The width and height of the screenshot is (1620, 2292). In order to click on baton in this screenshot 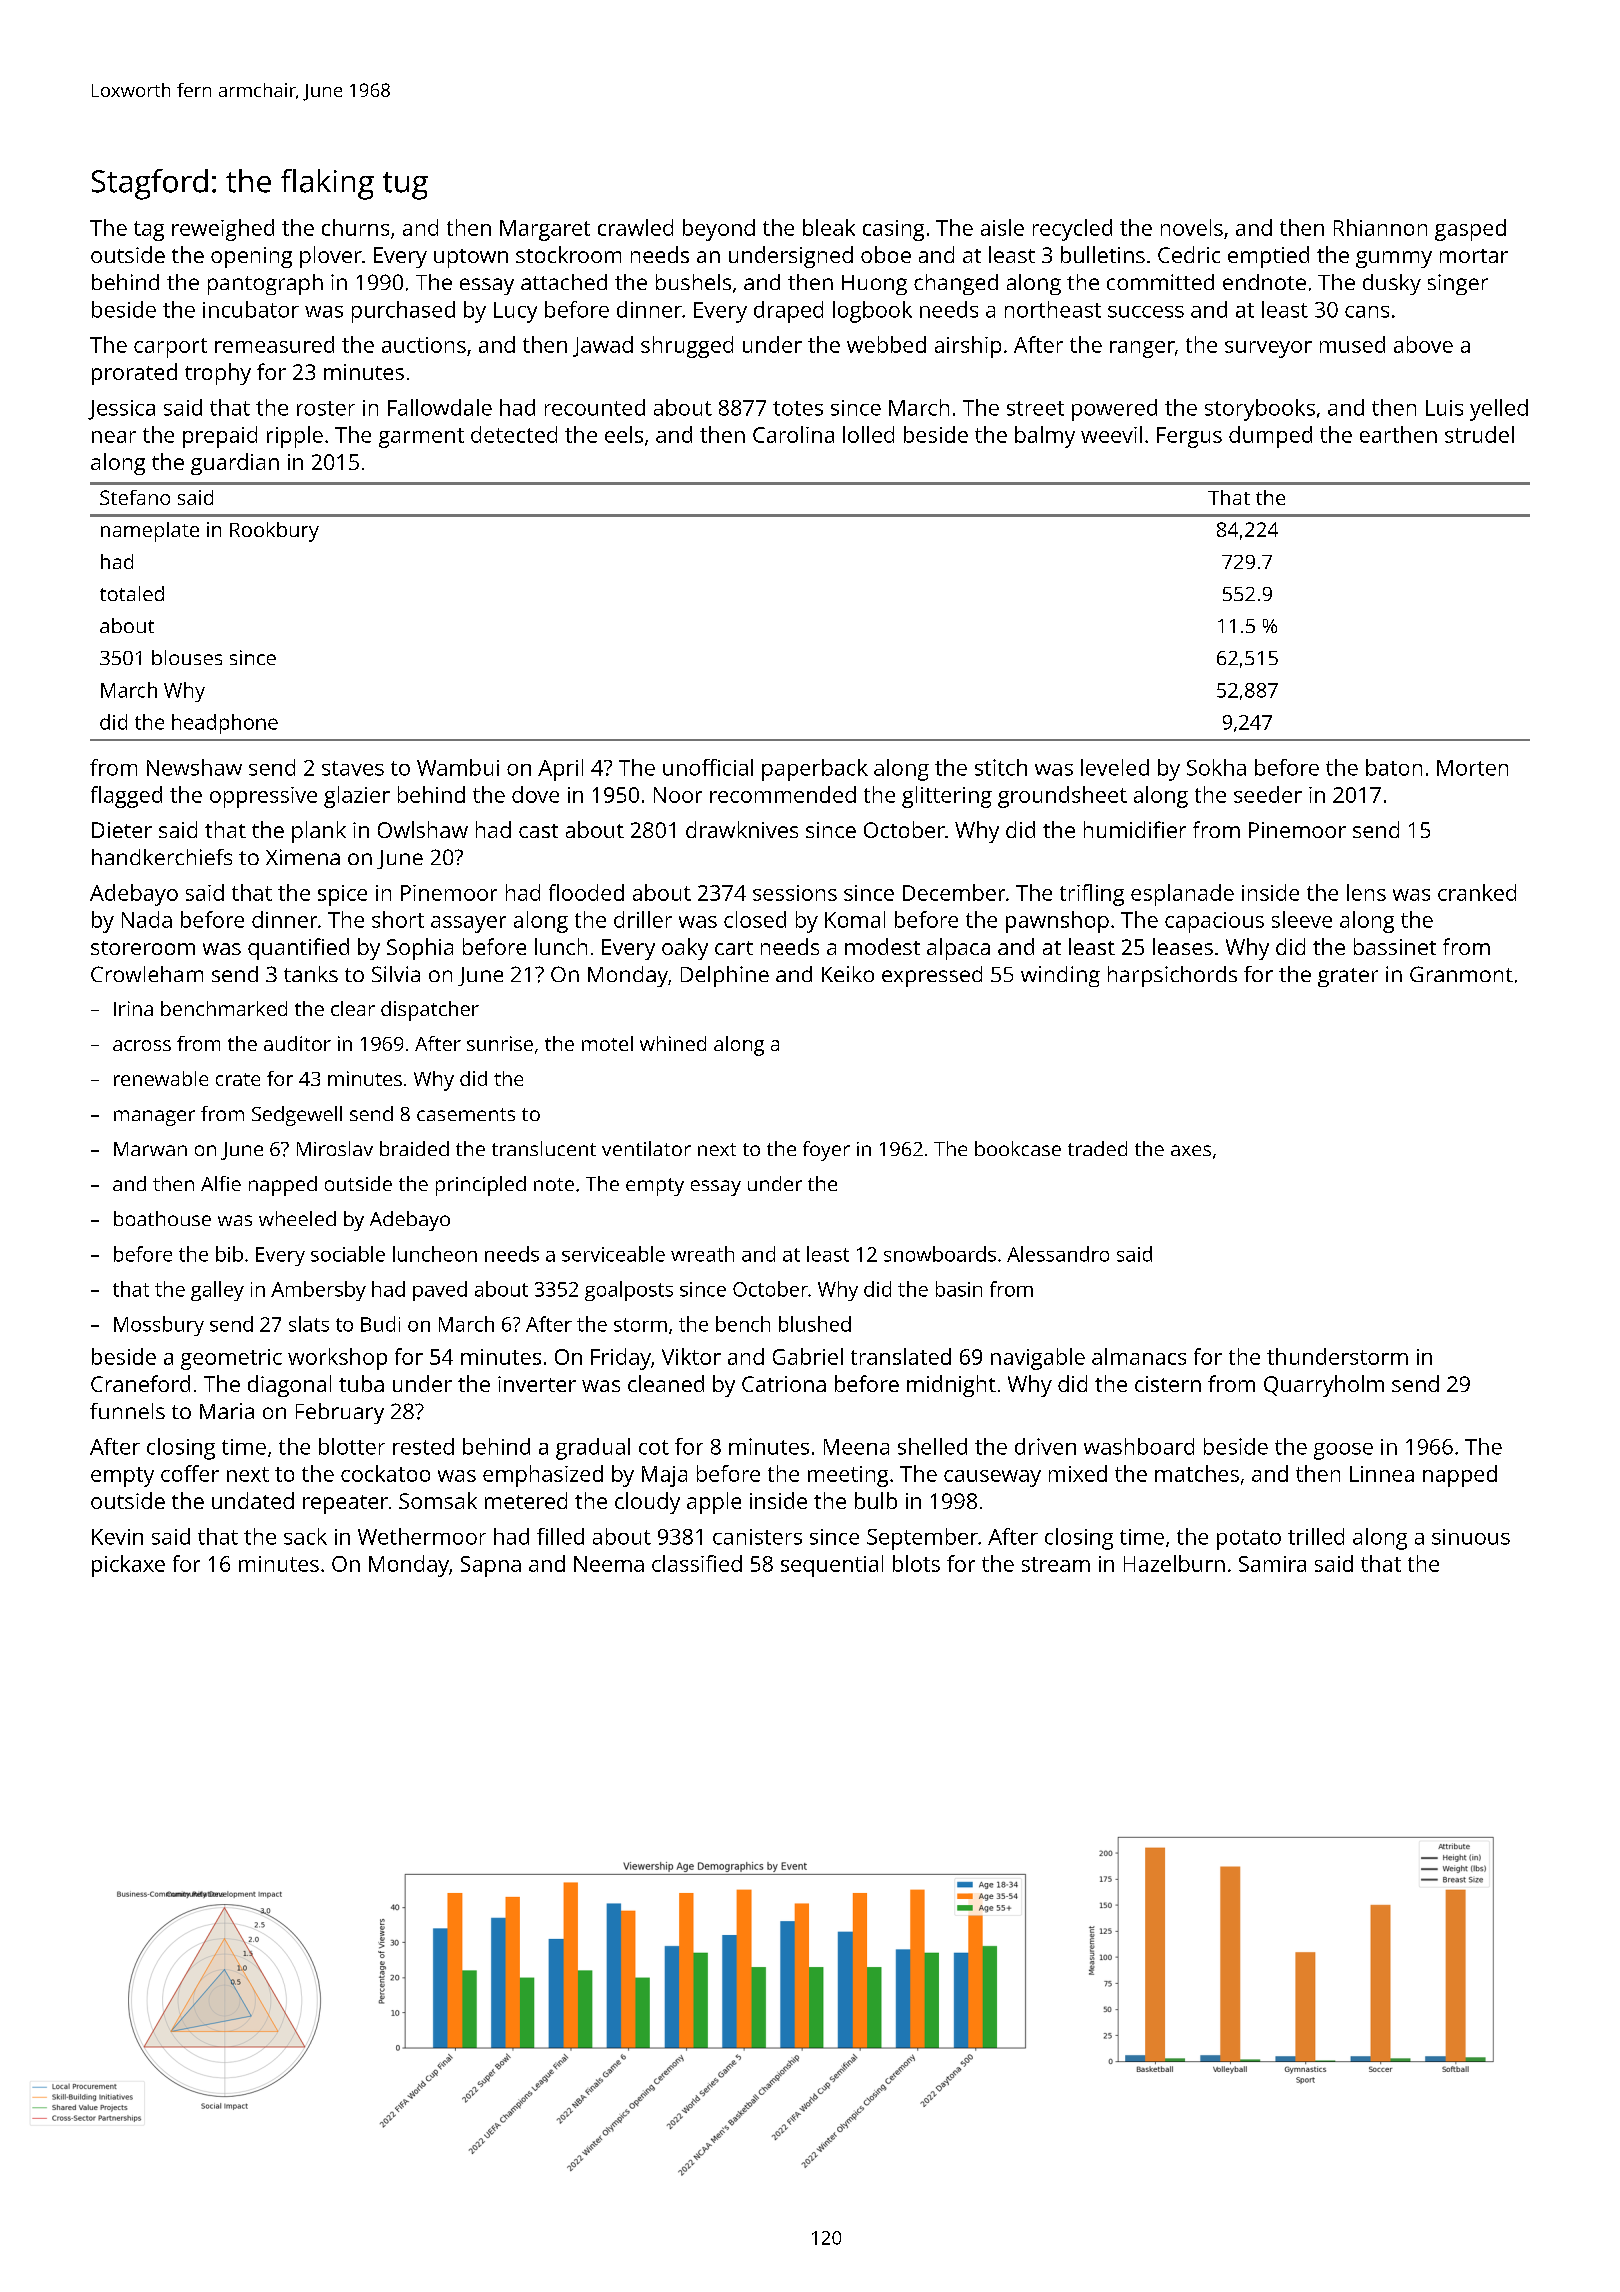, I will do `click(1394, 767)`.
